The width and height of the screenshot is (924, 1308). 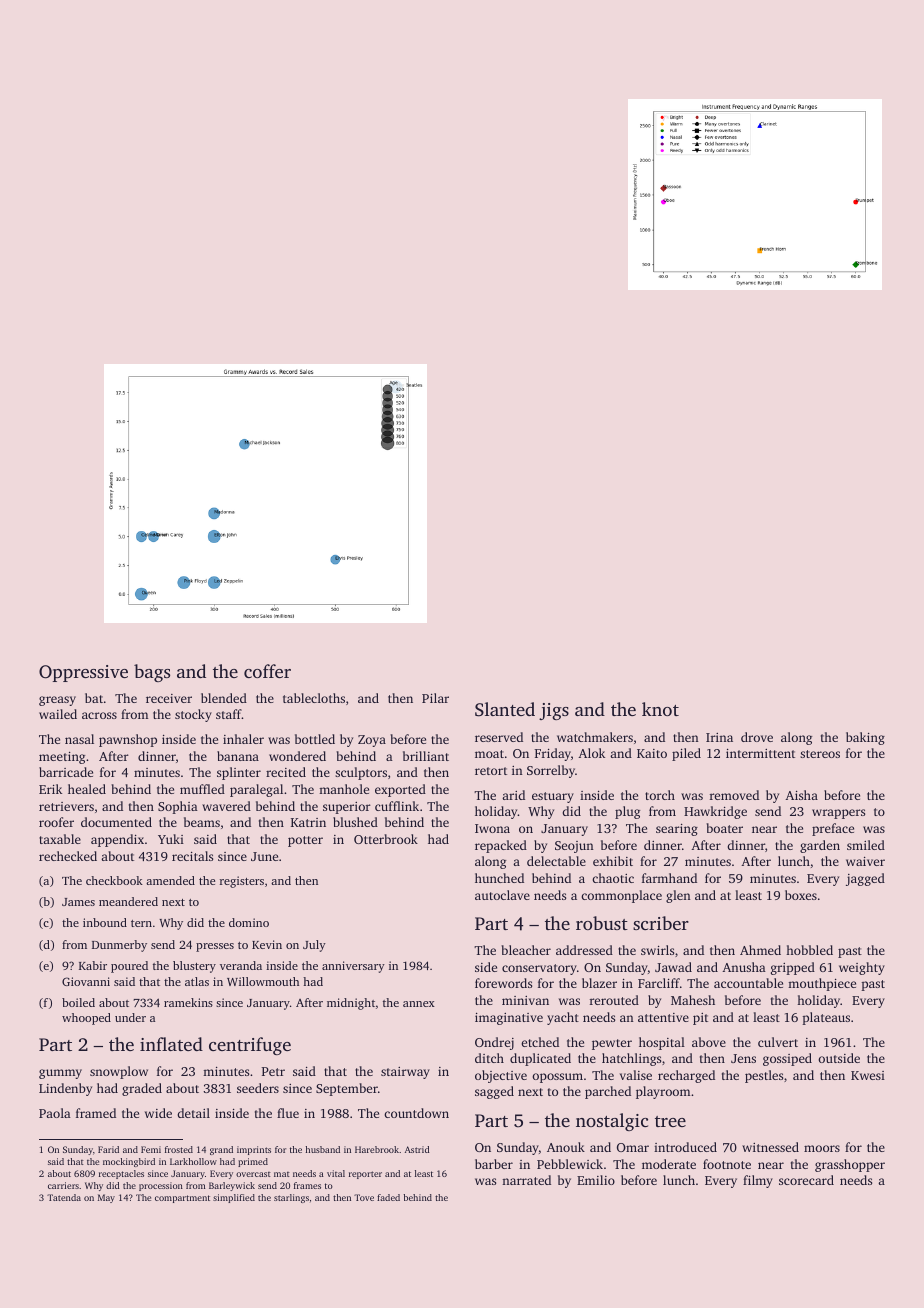 What do you see at coordinates (566, 1147) in the screenshot?
I see `Anouk` at bounding box center [566, 1147].
